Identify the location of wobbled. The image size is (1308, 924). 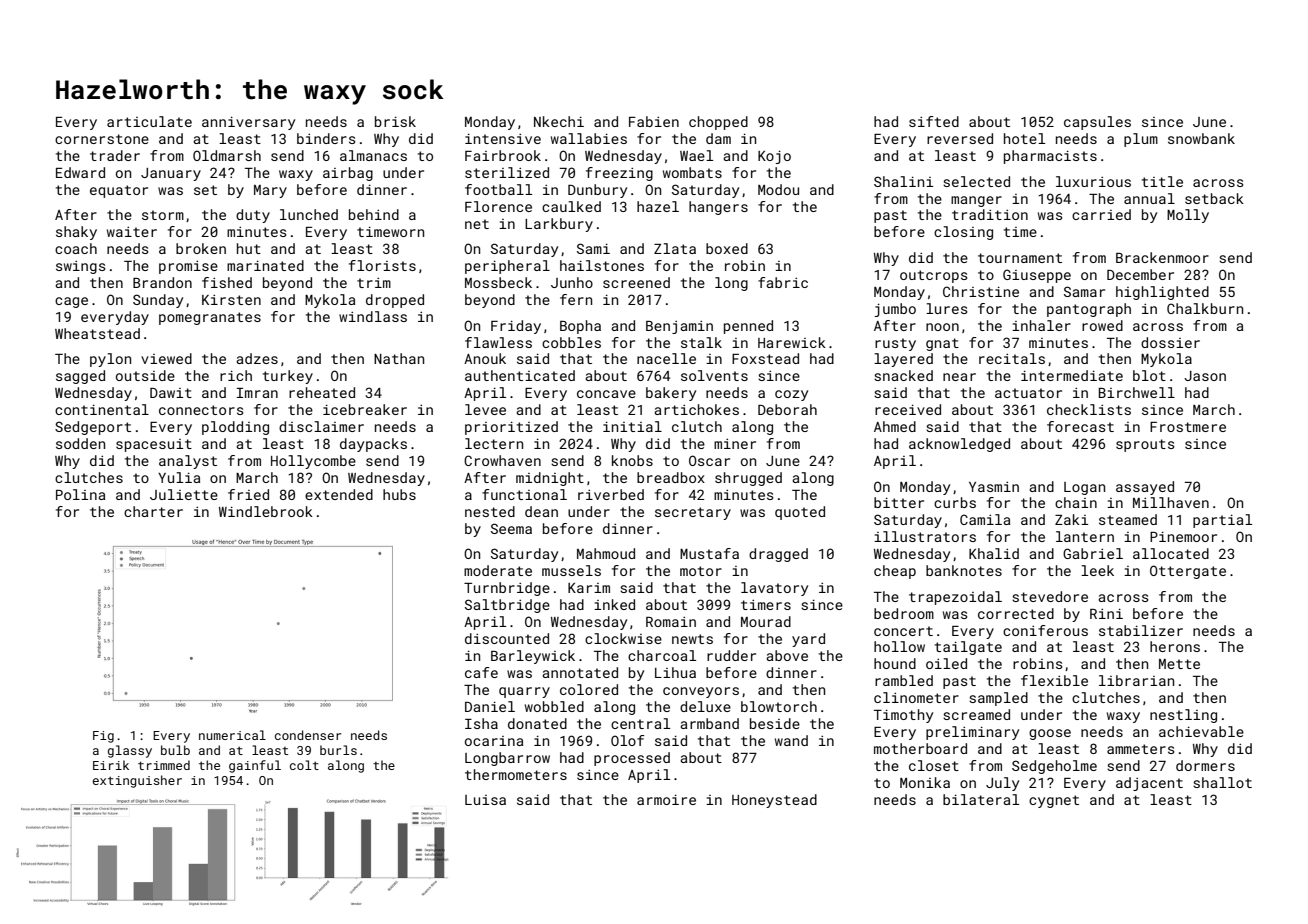
(554, 706).
